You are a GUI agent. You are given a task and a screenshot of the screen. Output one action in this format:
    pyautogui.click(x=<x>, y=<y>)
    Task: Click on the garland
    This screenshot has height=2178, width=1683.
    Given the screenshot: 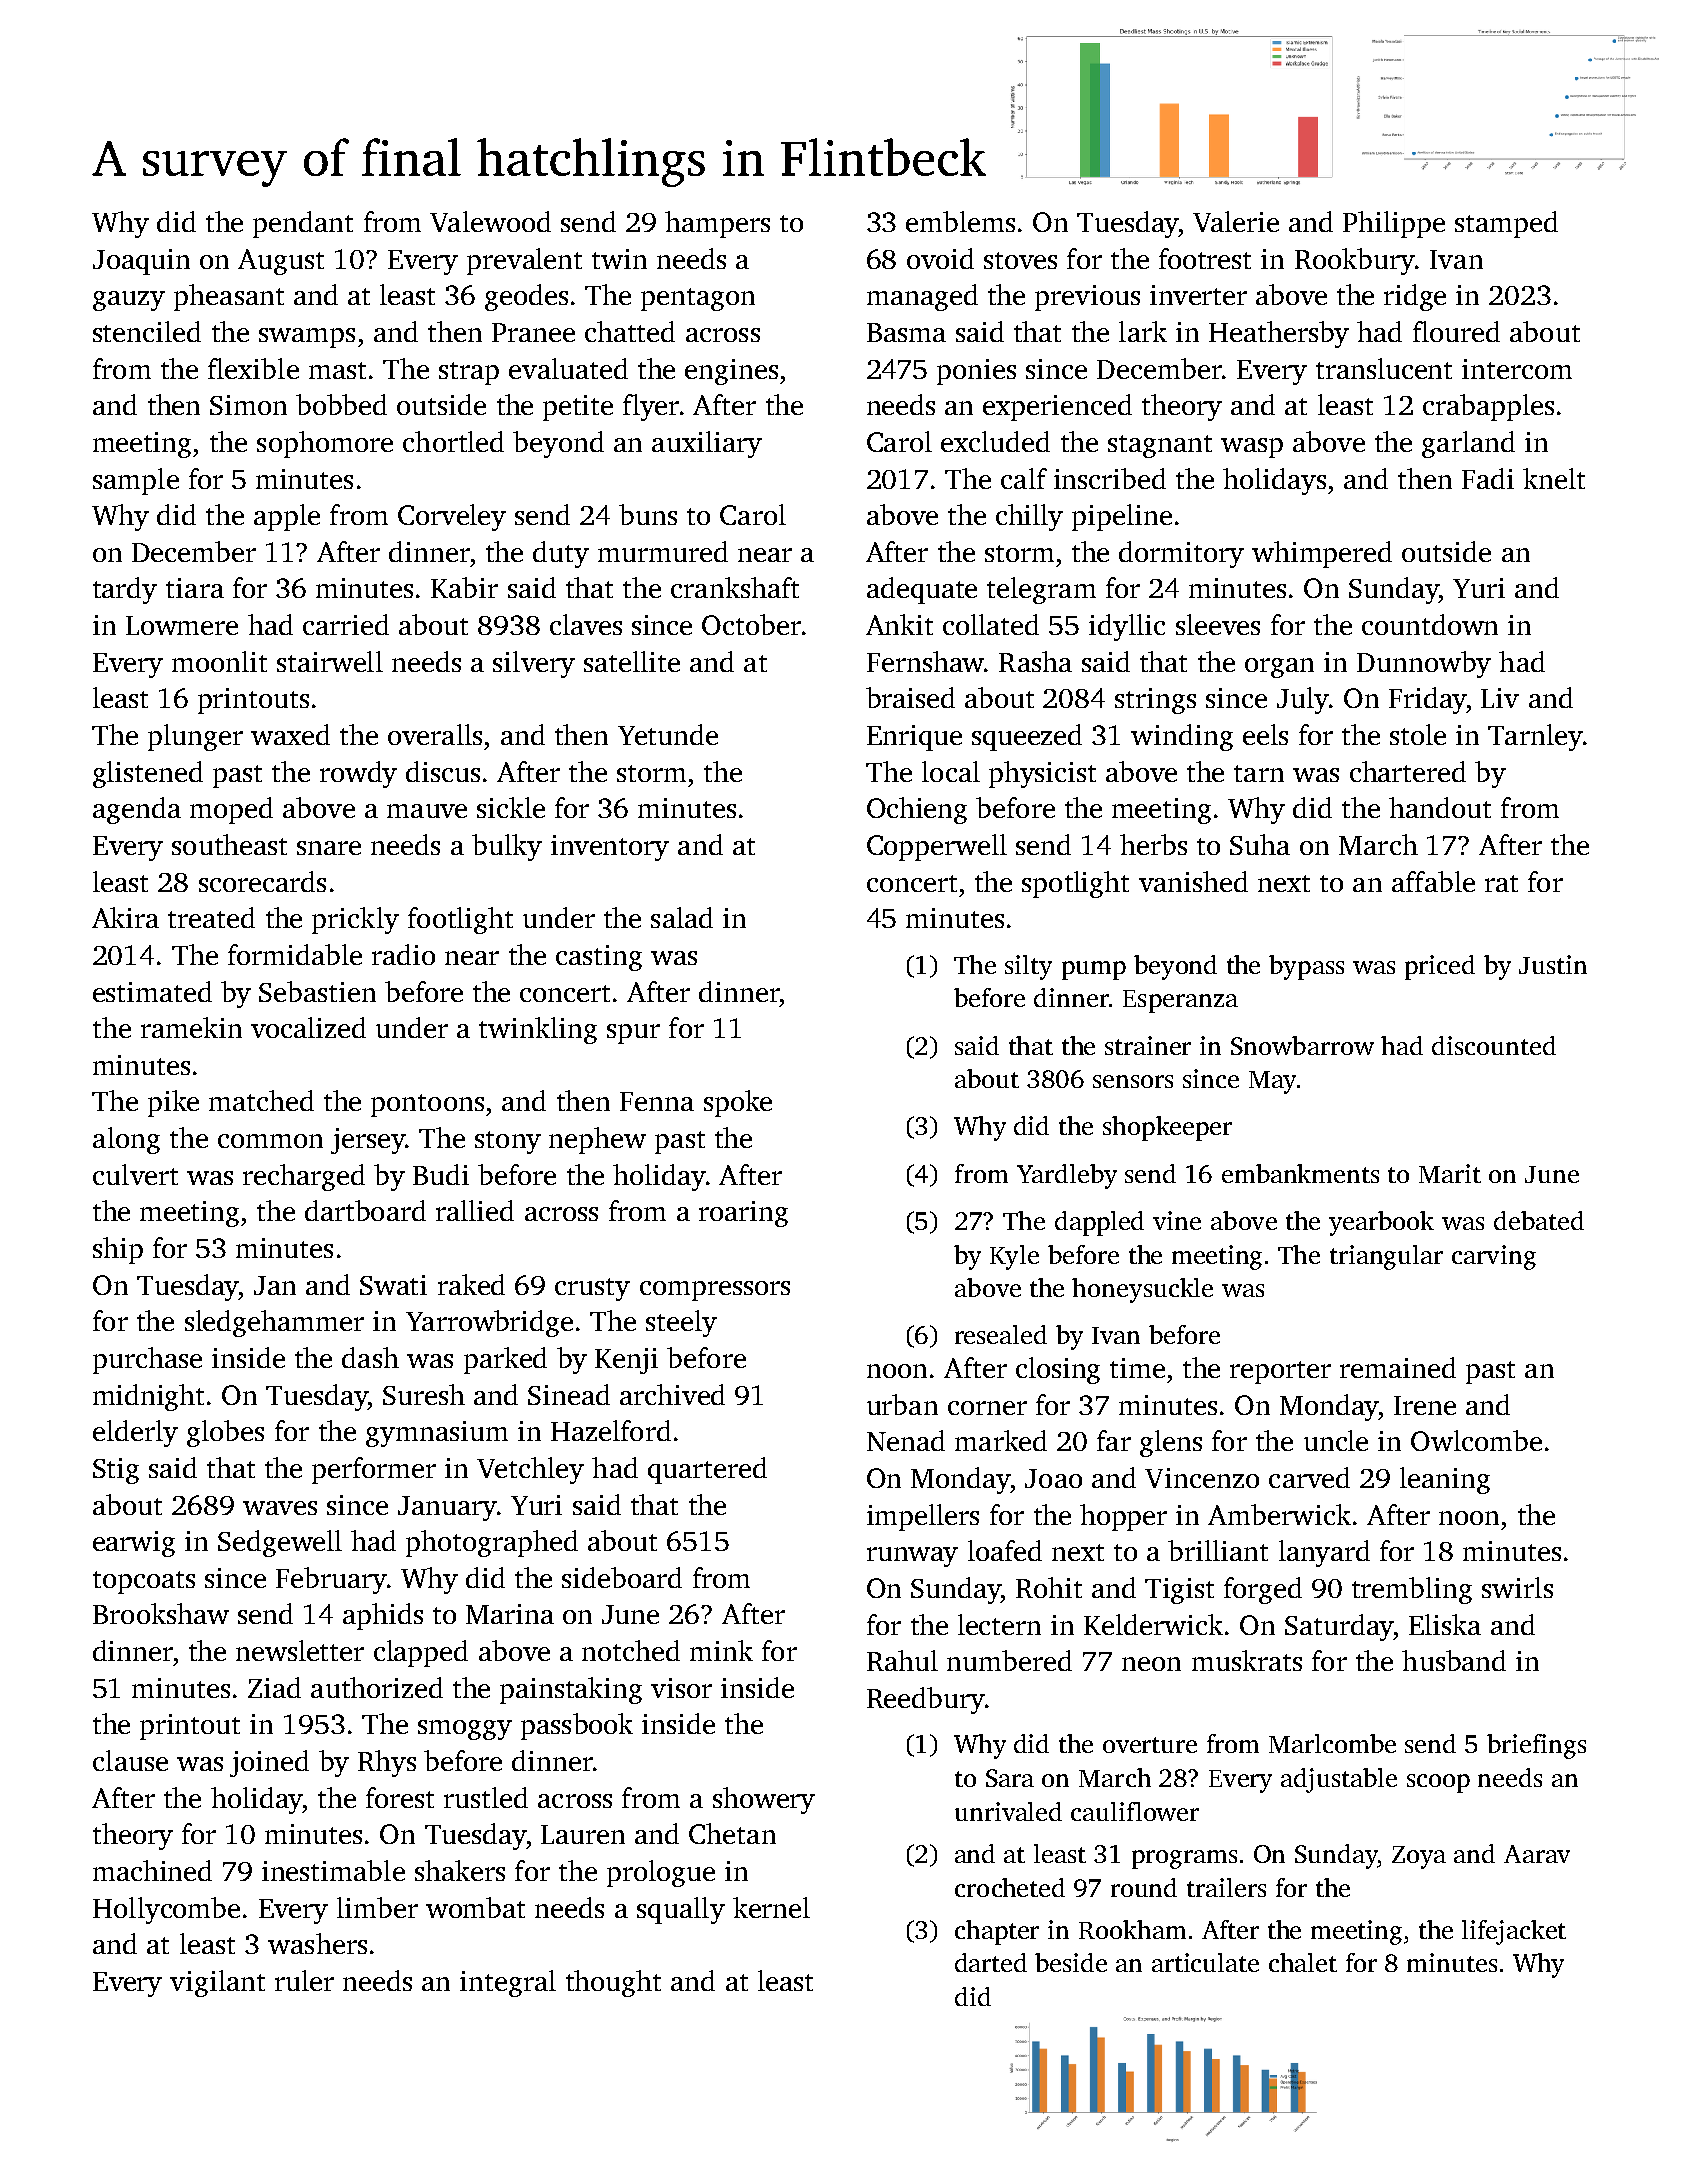 What is the action you would take?
    pyautogui.click(x=1468, y=444)
